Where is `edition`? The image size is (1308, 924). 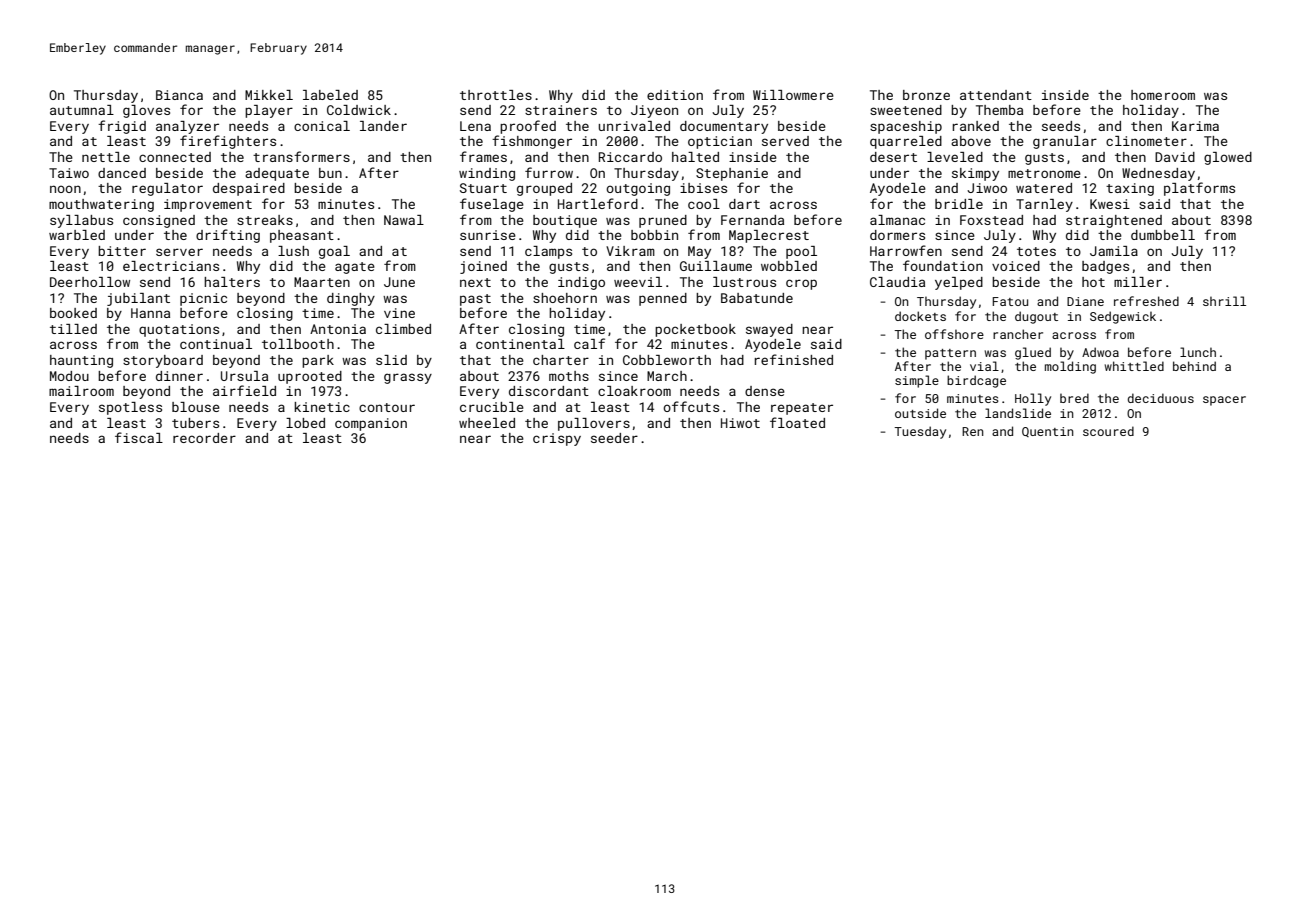 edition is located at coordinates (675, 95).
